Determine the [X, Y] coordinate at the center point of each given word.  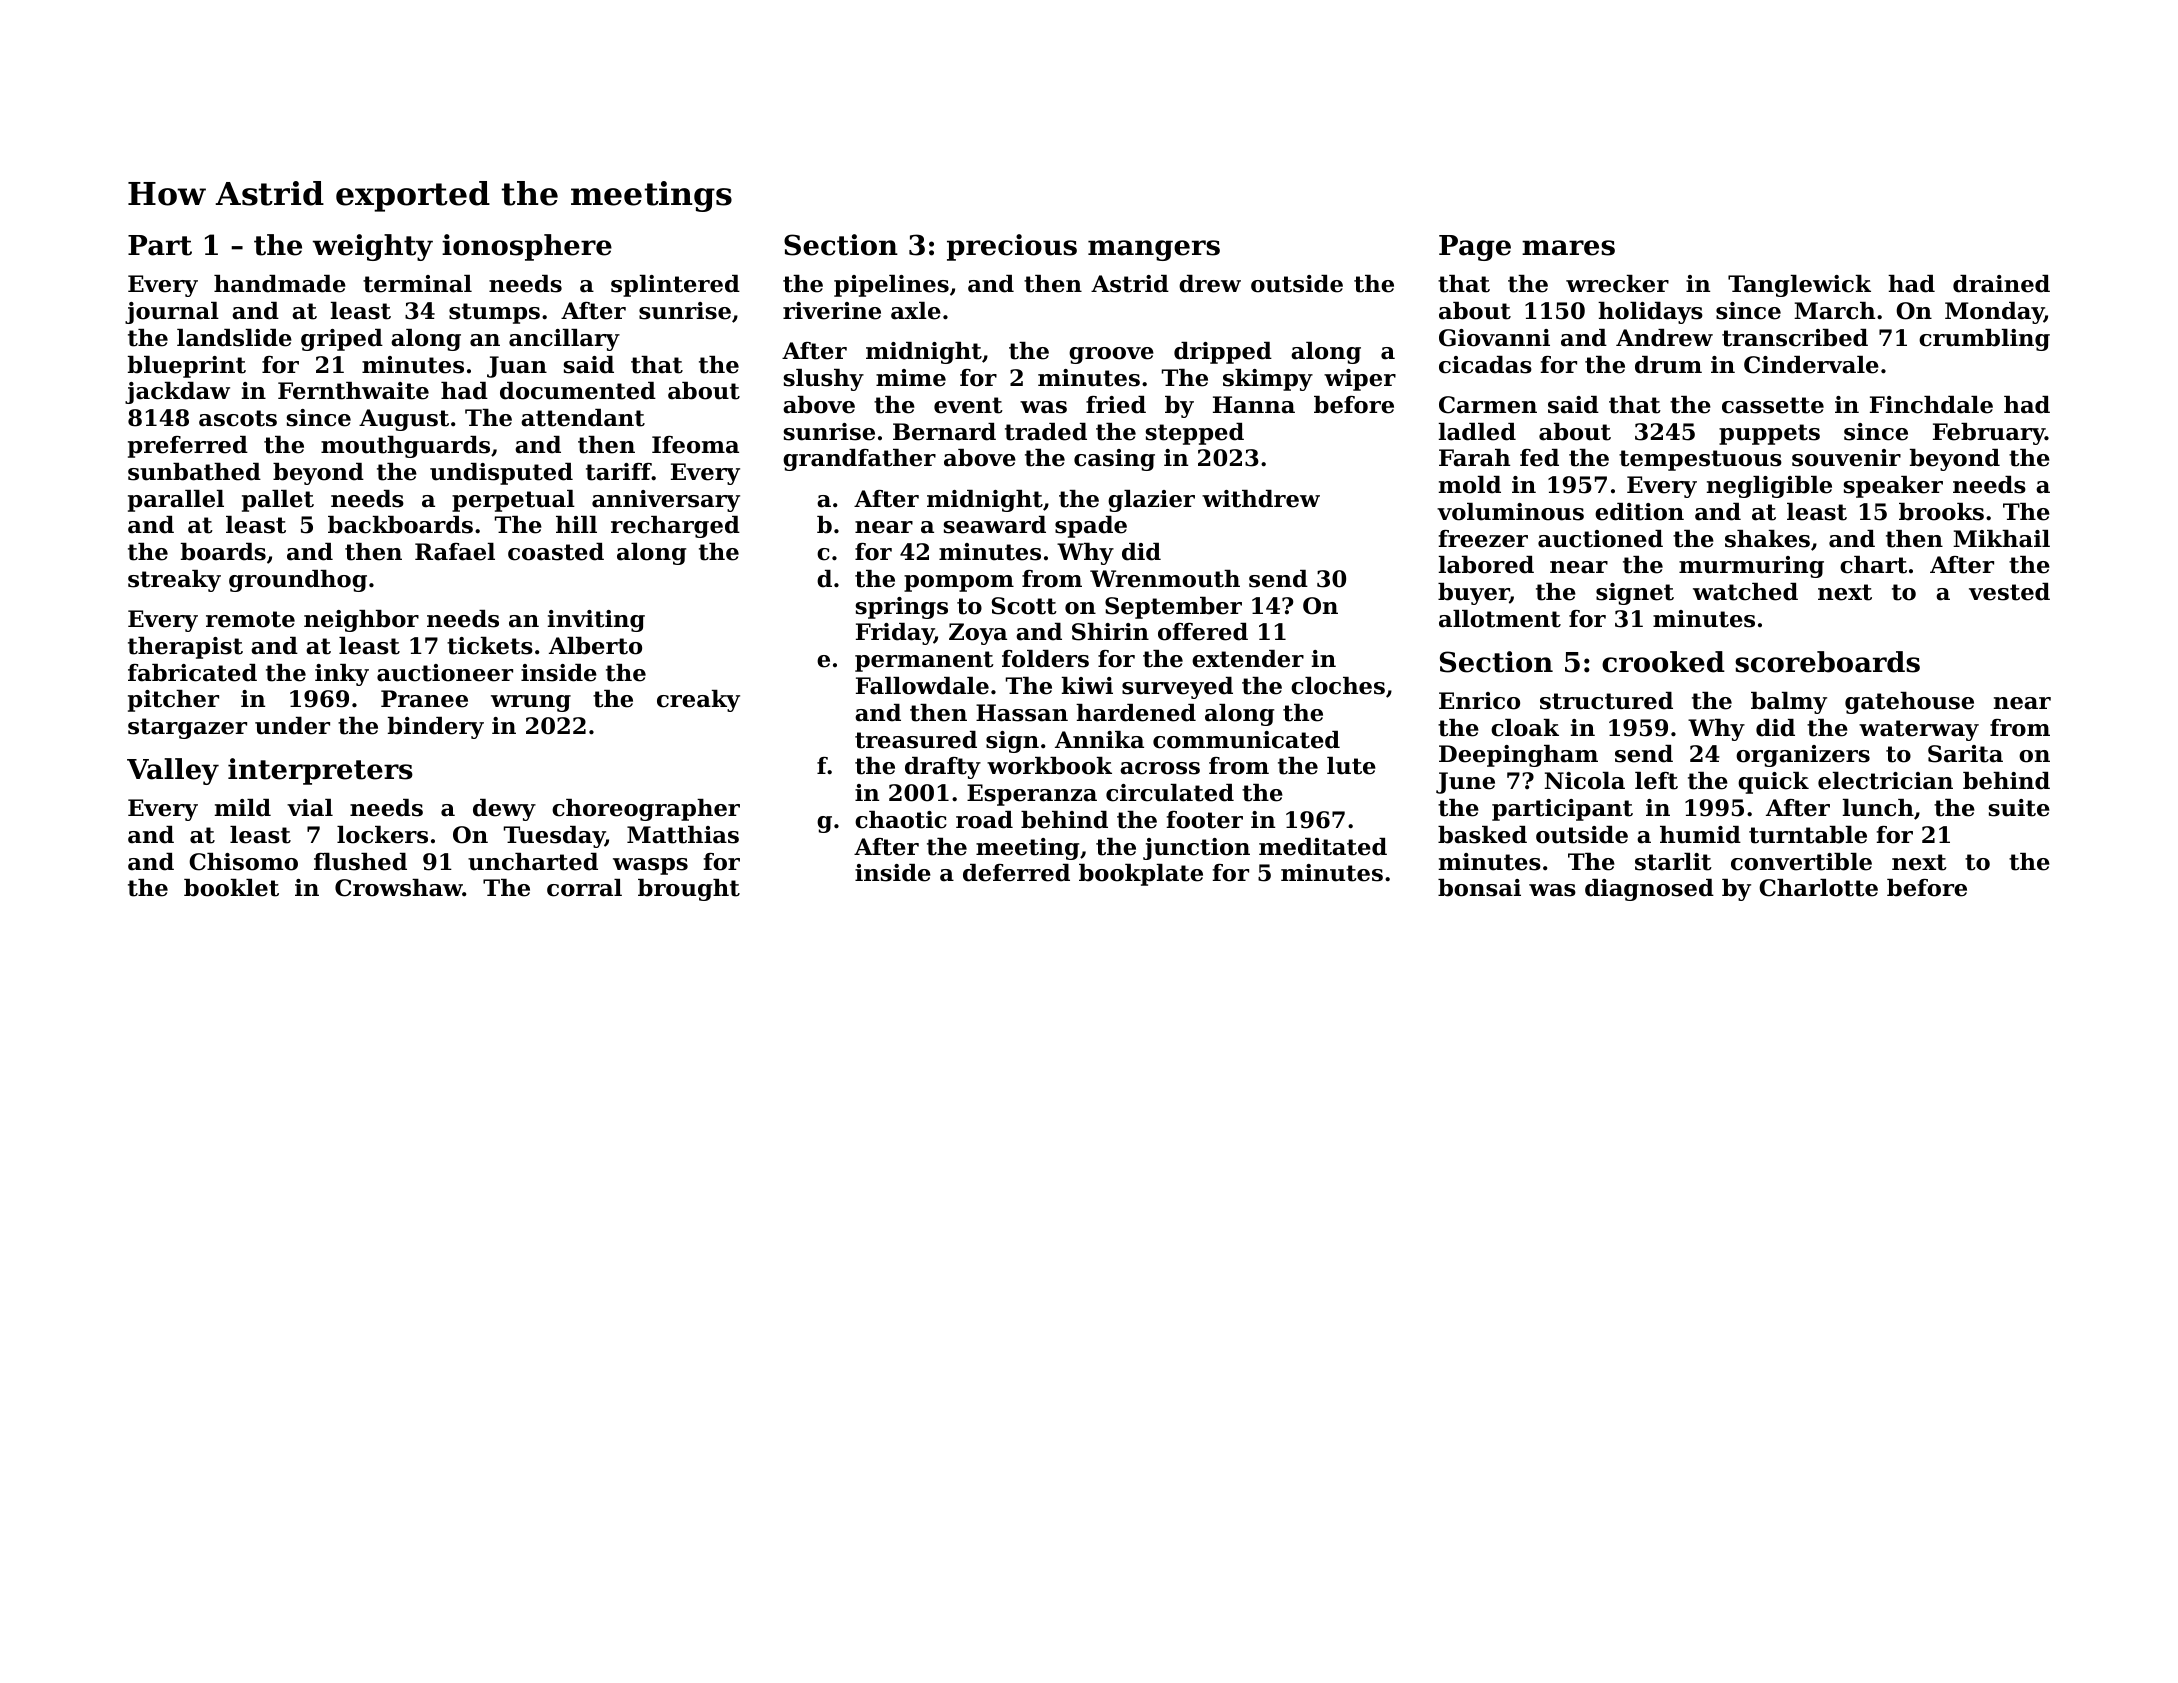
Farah [1474, 458]
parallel [176, 501]
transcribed [1795, 338]
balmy [1789, 703]
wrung [531, 703]
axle [916, 311]
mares [1568, 248]
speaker [1893, 487]
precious [1012, 247]
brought [689, 890]
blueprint [187, 367]
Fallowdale [922, 686]
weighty [373, 247]
